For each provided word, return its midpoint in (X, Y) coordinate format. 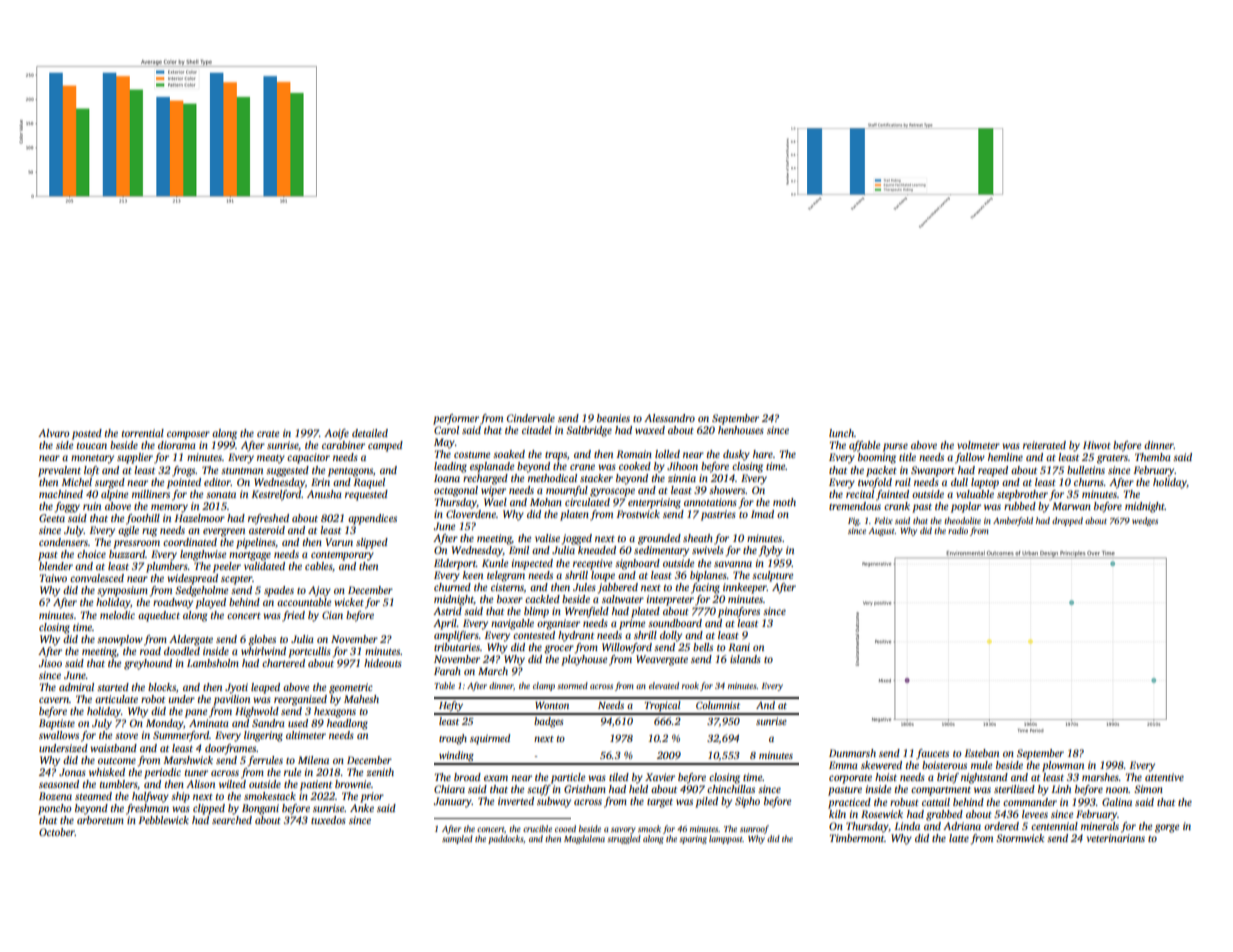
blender (56, 566)
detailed (370, 433)
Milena (313, 760)
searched (232, 820)
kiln (837, 814)
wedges (1145, 521)
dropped (1067, 521)
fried (293, 616)
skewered (881, 765)
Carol (446, 430)
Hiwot (1097, 445)
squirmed (490, 739)
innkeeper (745, 588)
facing (705, 588)
